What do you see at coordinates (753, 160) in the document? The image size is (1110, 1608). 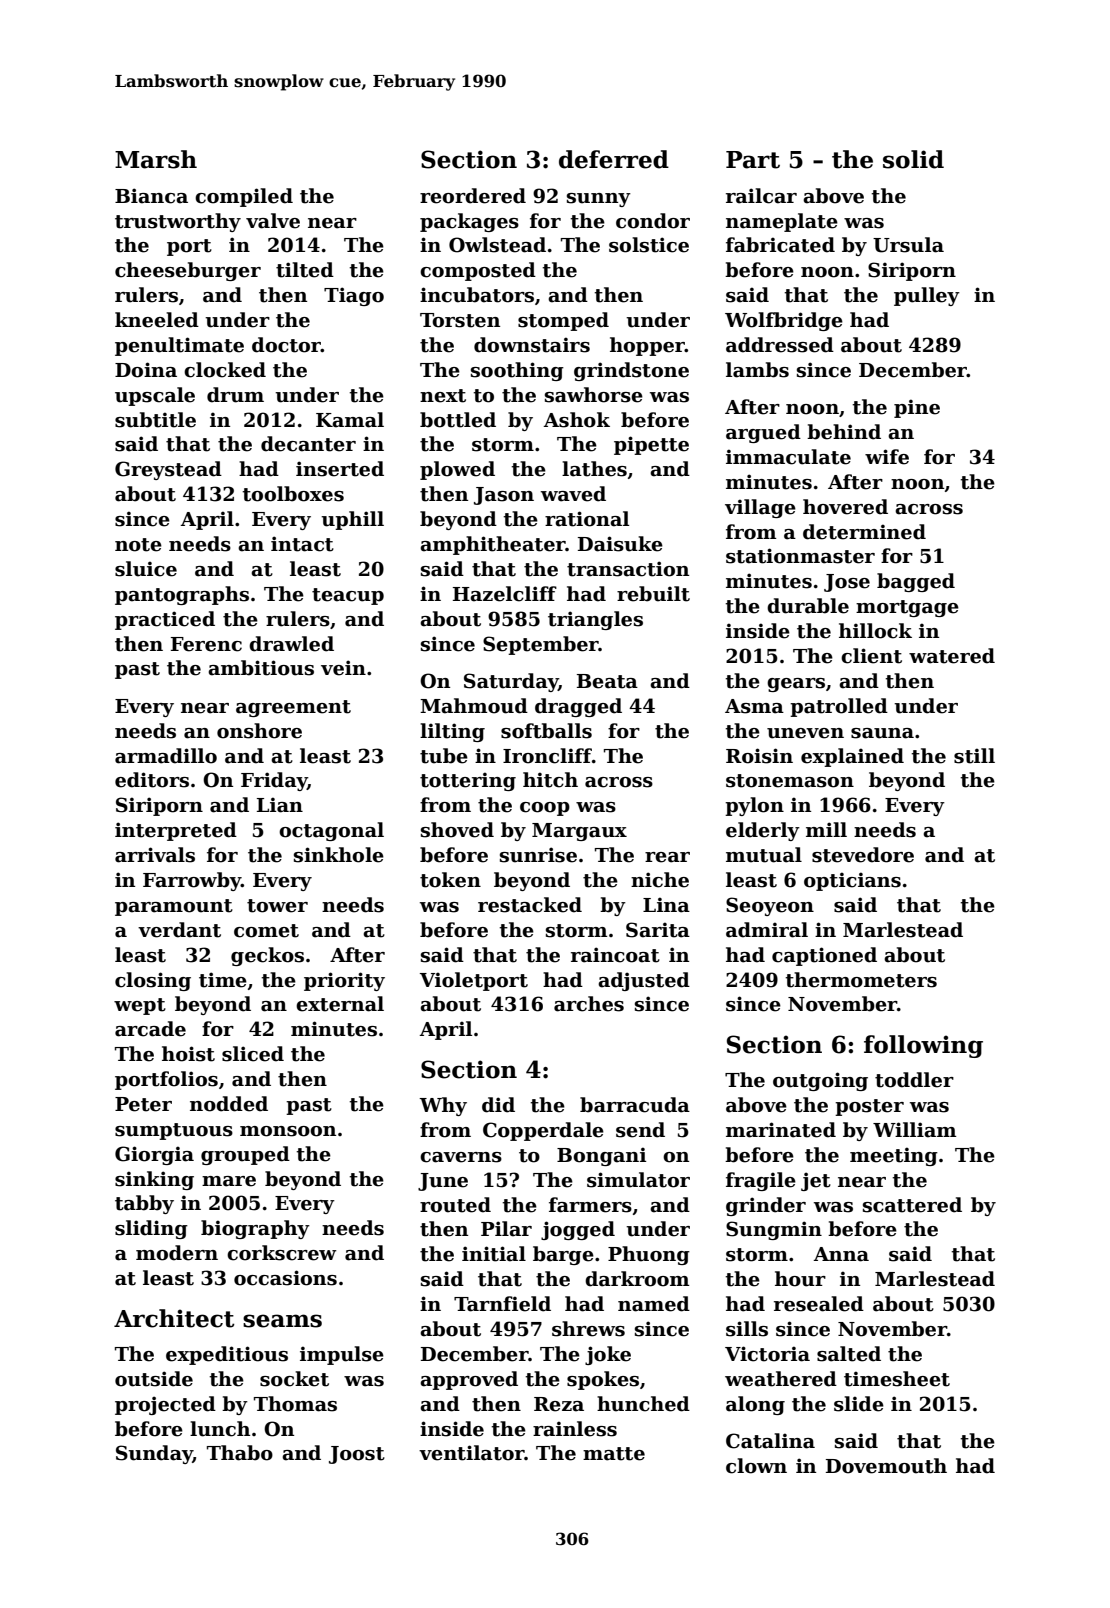 I see `Part` at bounding box center [753, 160].
